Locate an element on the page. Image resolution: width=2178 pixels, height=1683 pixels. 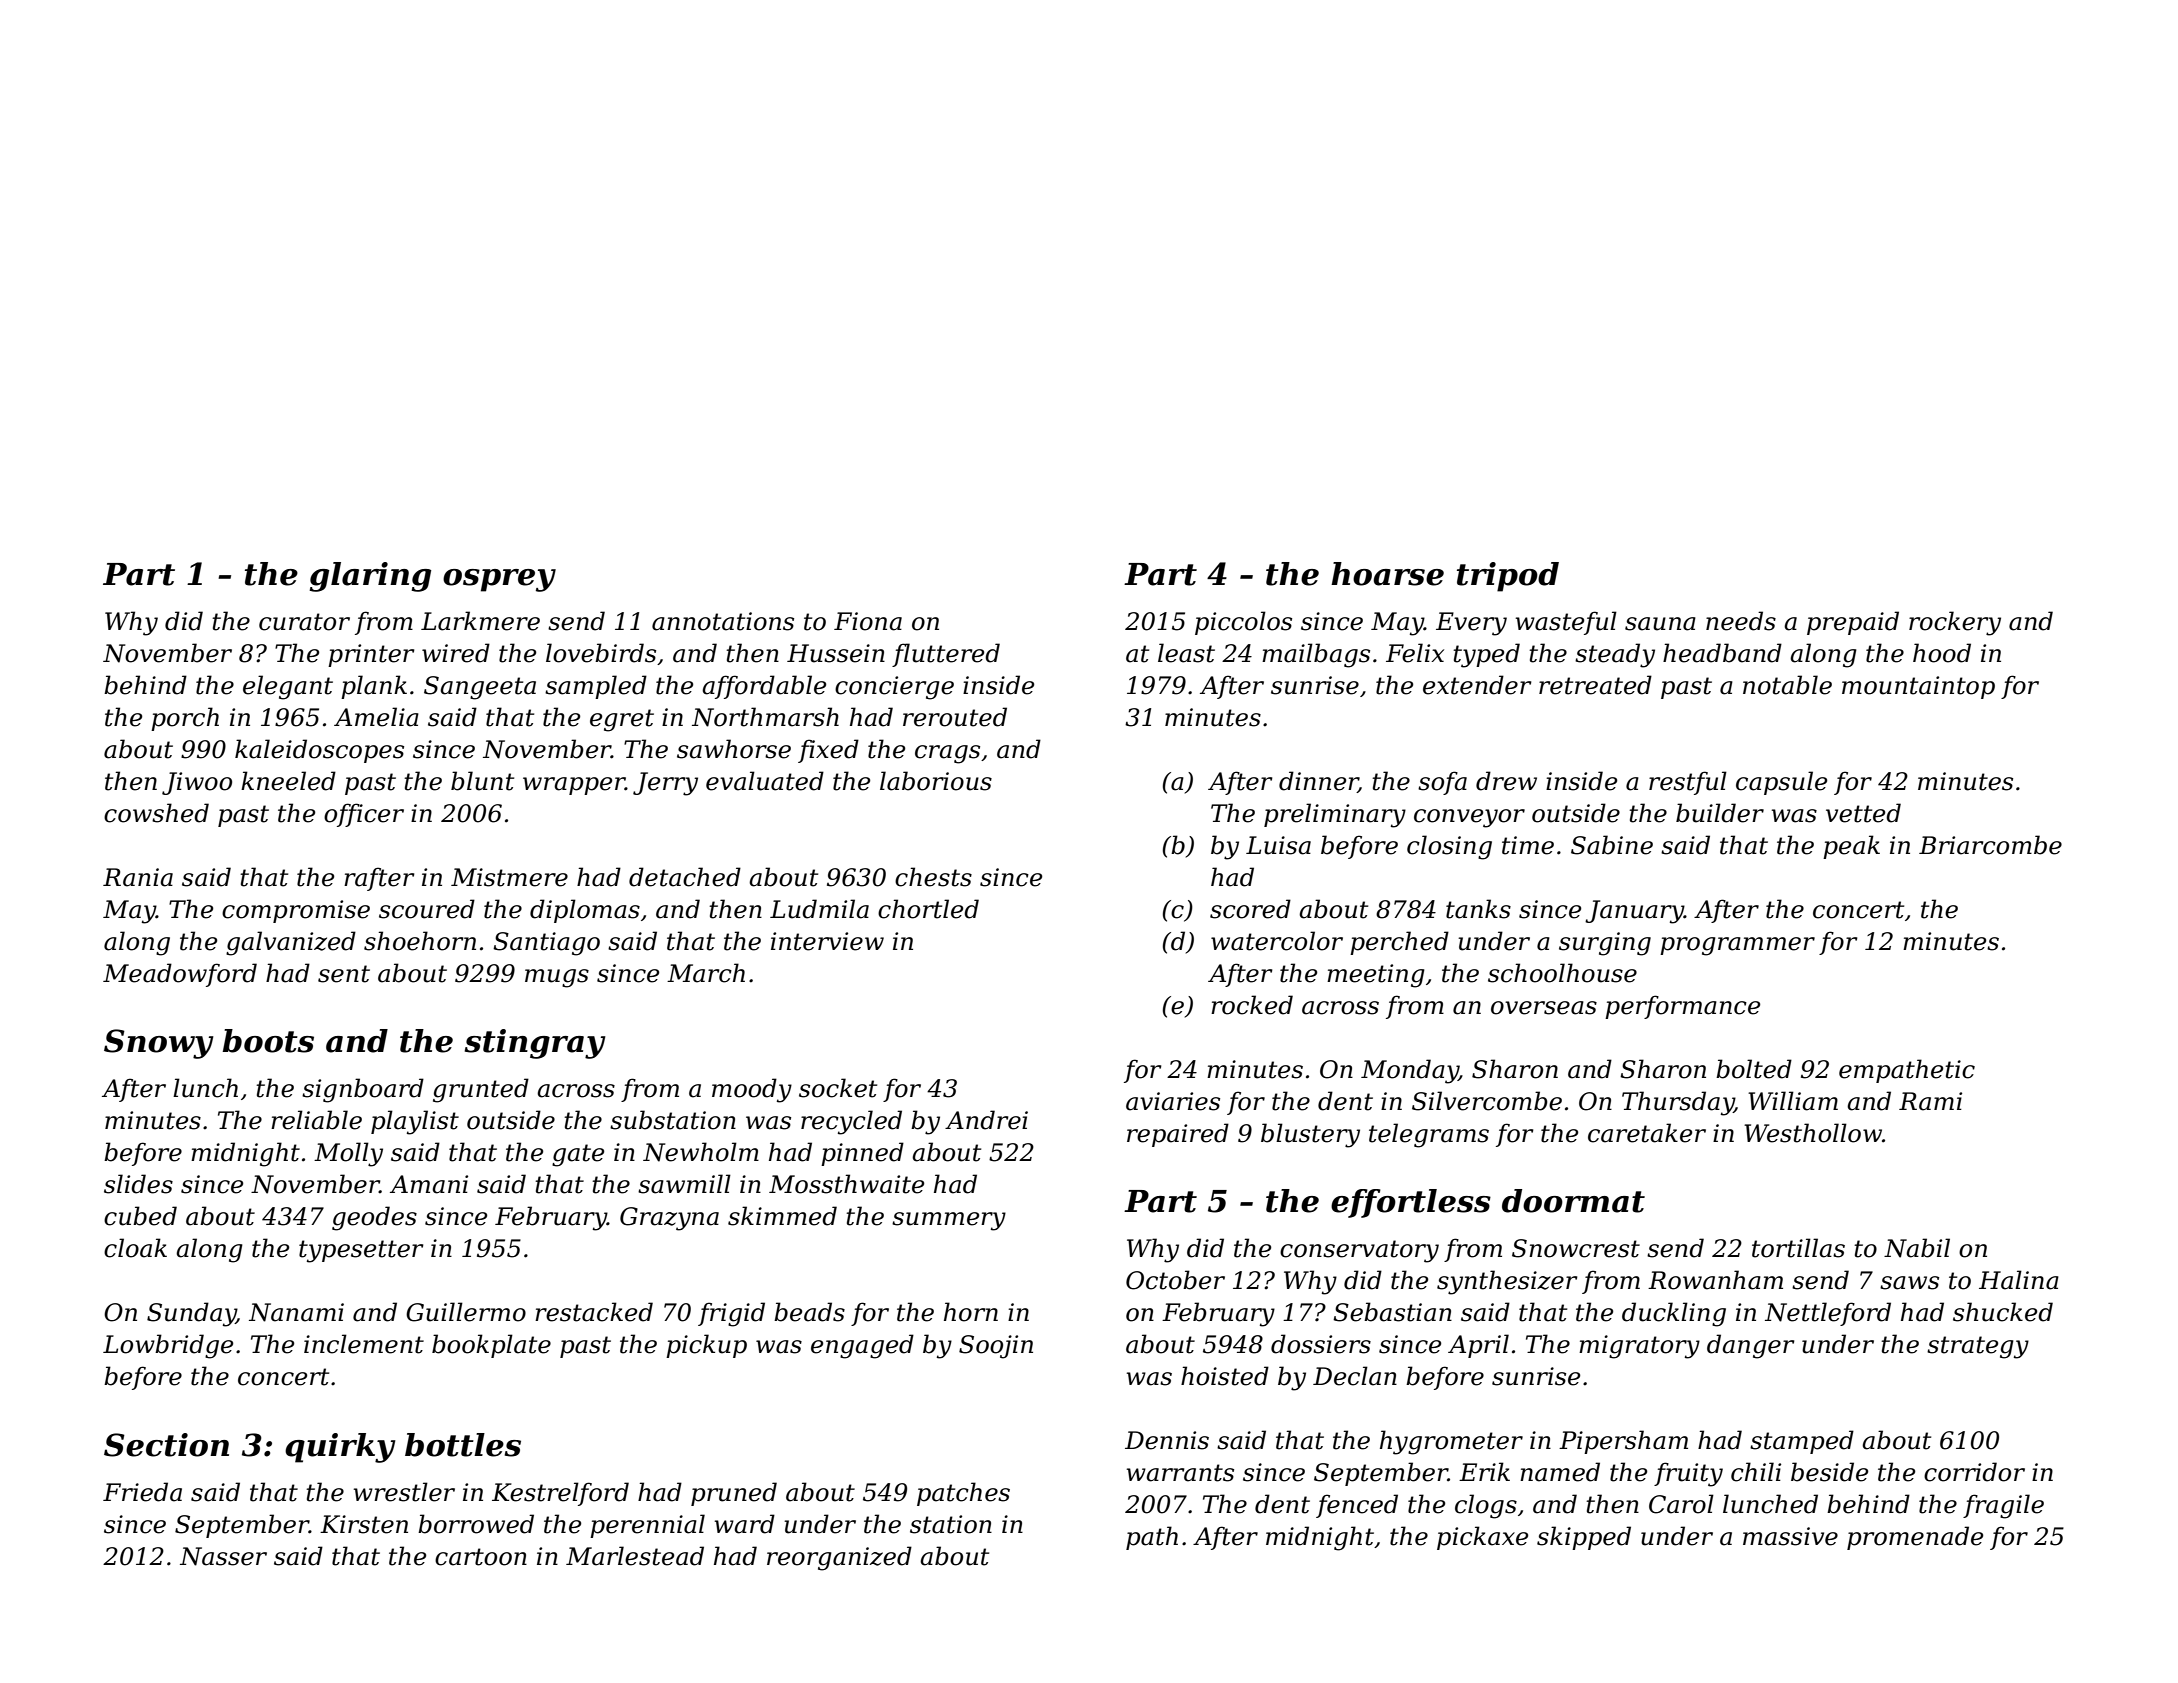
prepaid is located at coordinates (1853, 623).
